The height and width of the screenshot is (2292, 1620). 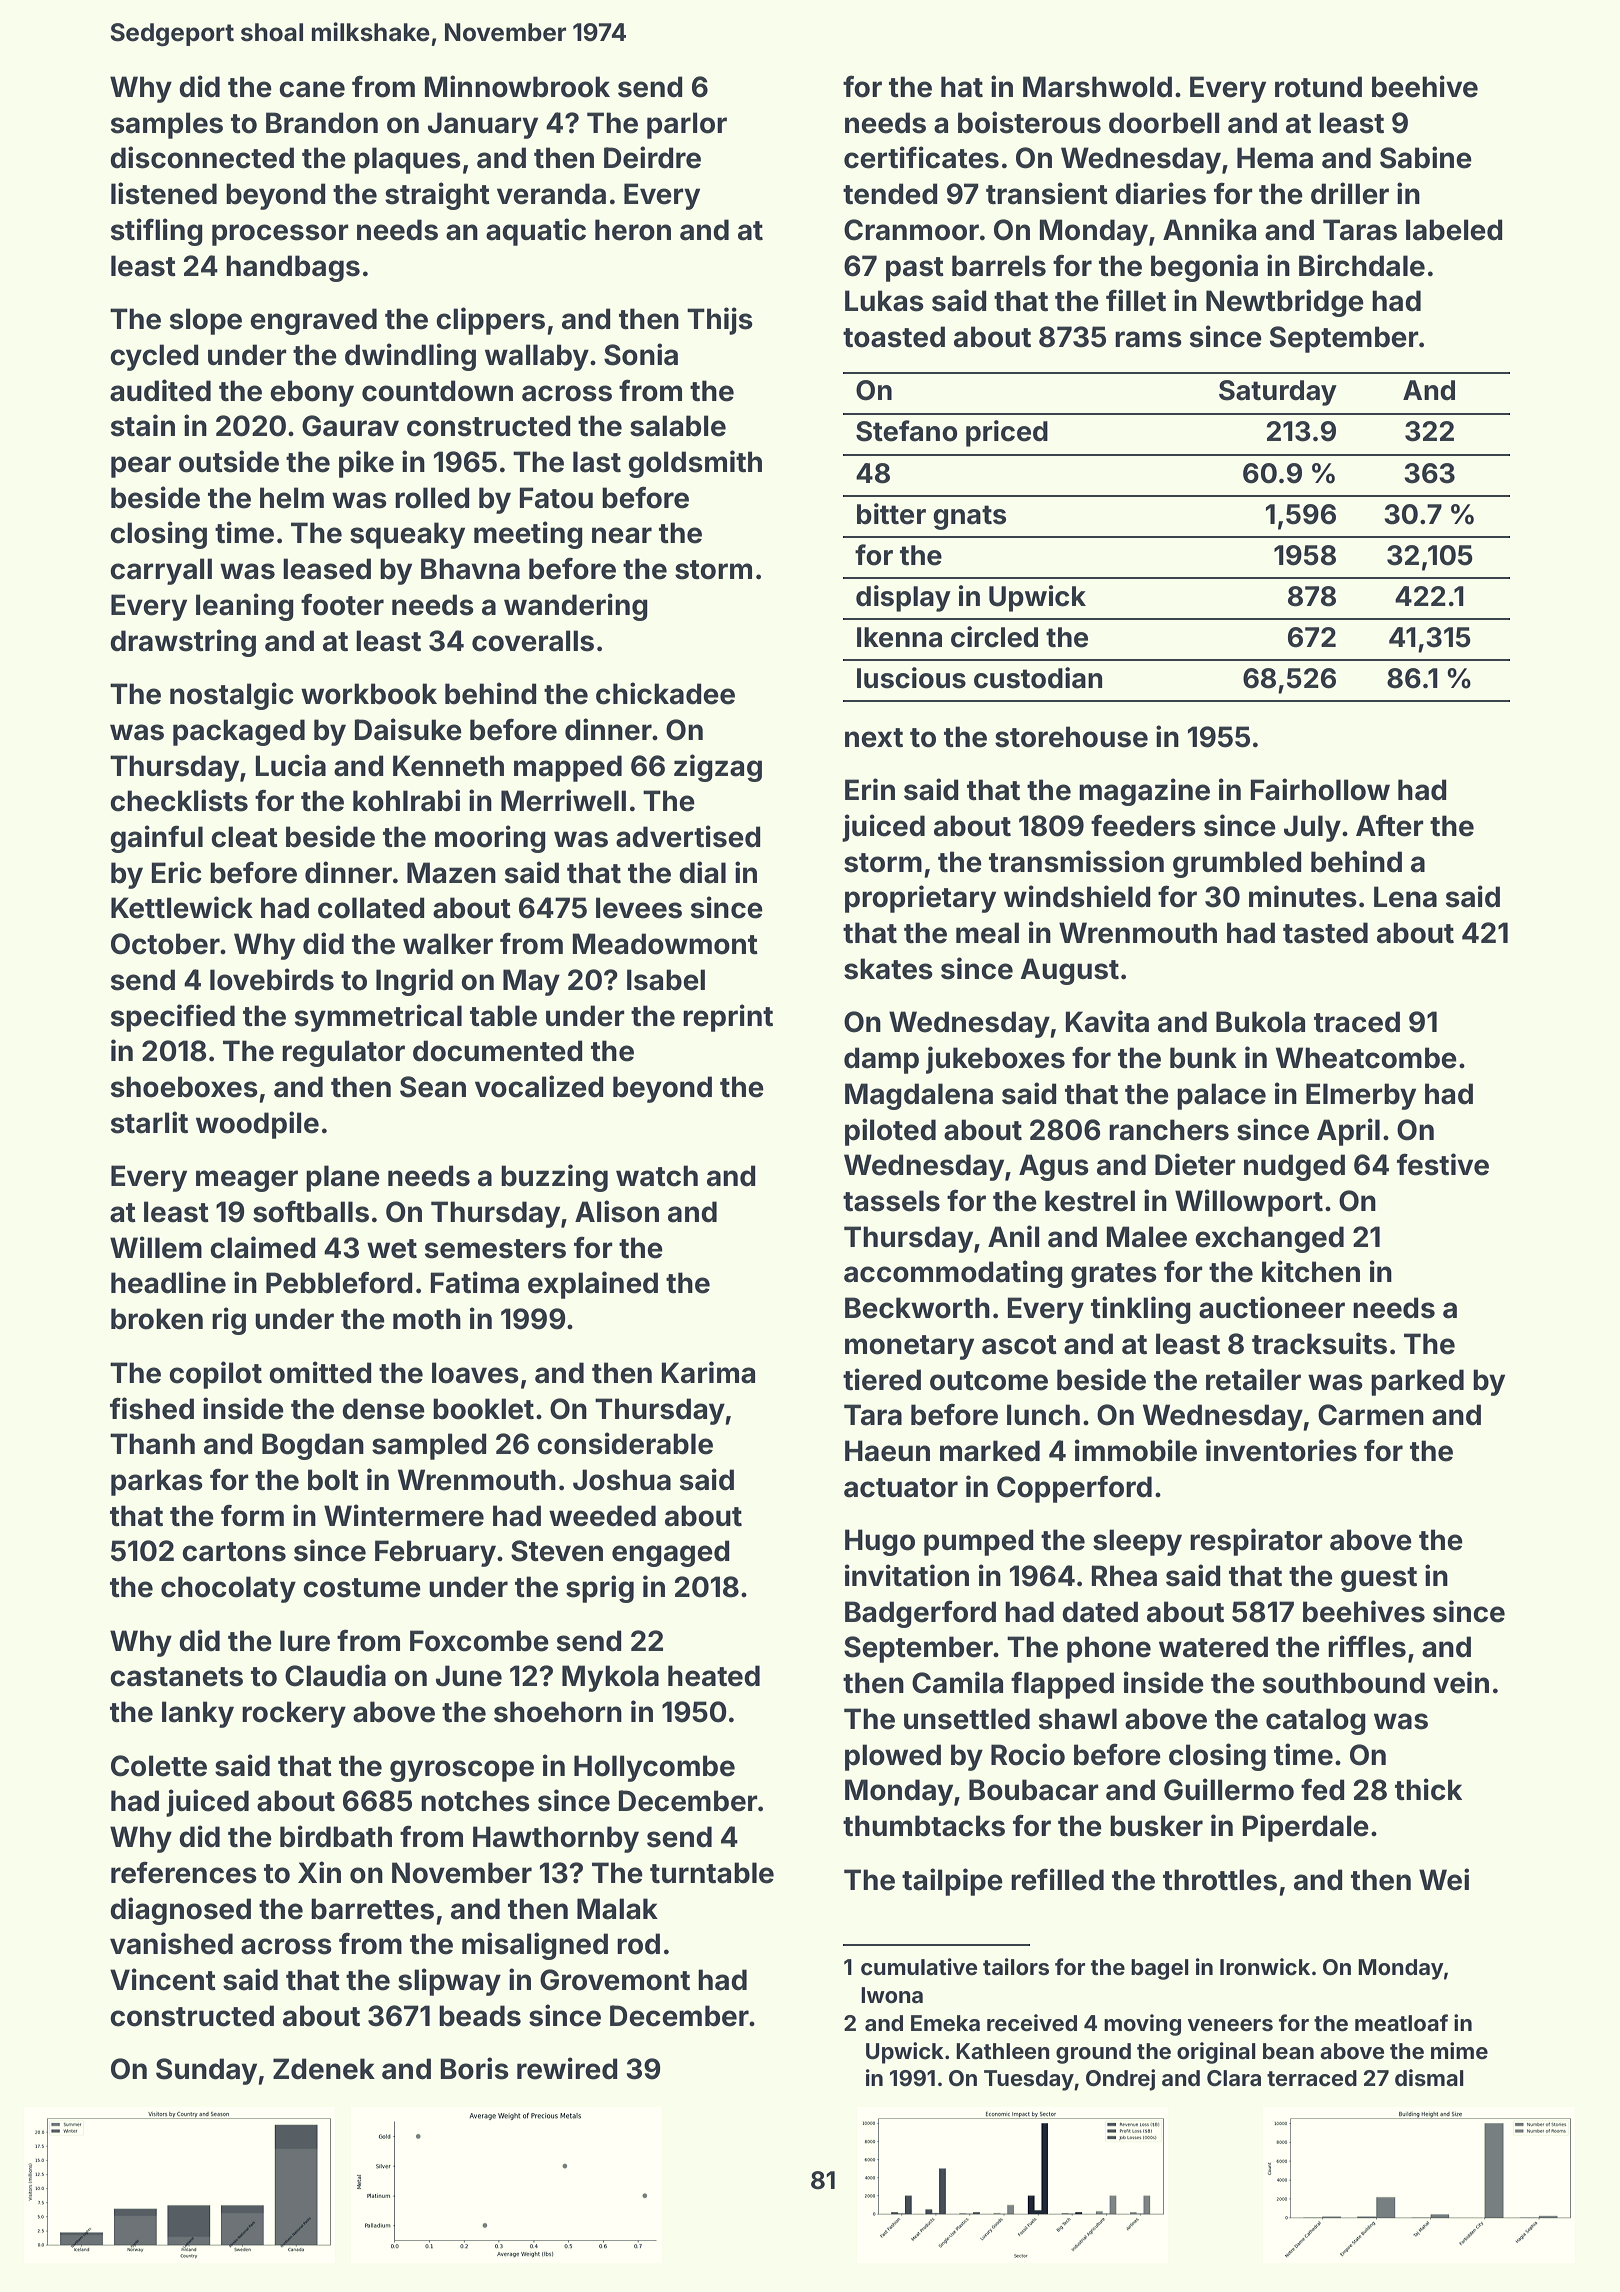 I want to click on rams, so click(x=1148, y=339).
